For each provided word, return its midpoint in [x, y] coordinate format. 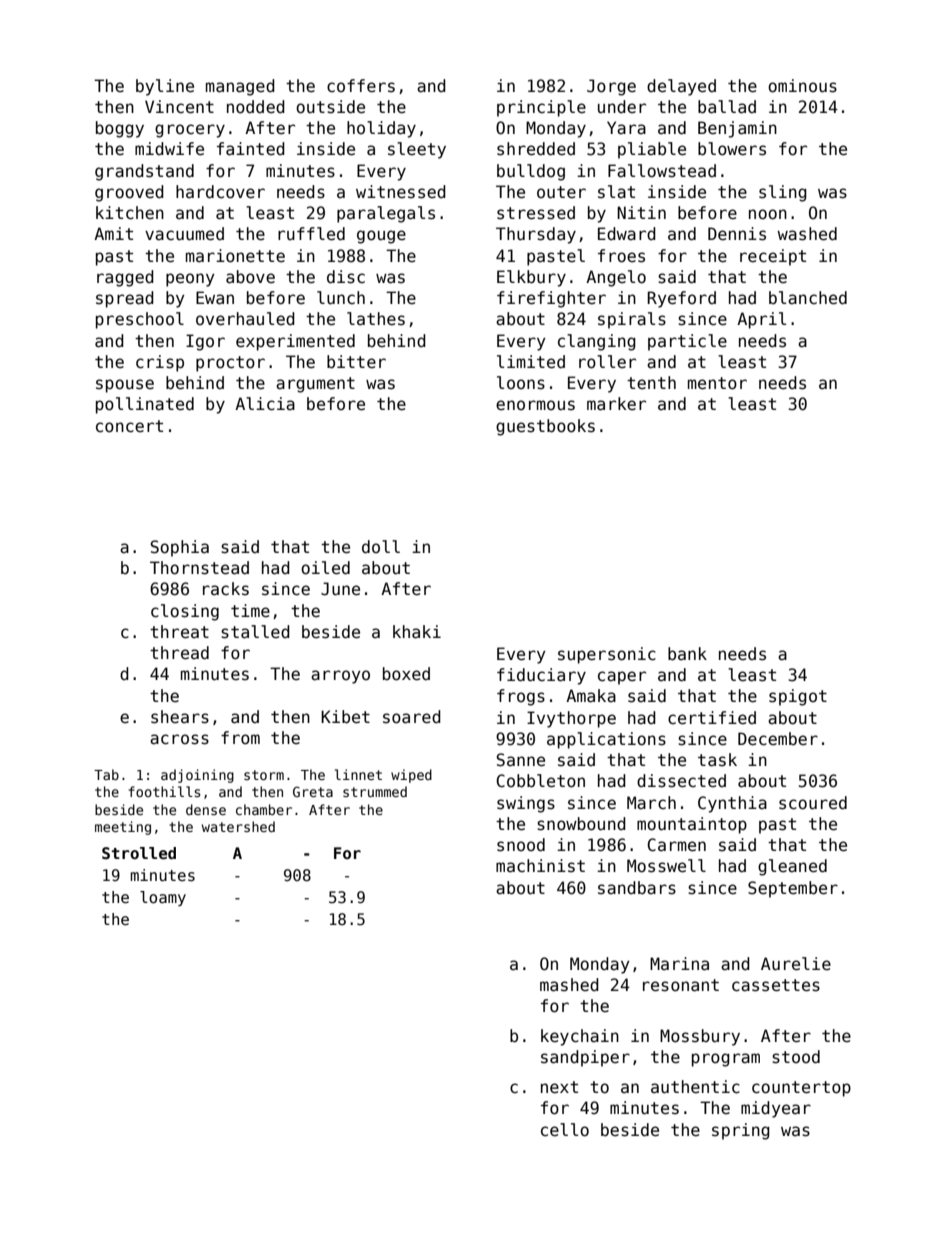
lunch [341, 298]
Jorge [611, 87]
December [778, 739]
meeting [123, 828]
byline [165, 87]
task [717, 760]
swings [526, 804]
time [250, 611]
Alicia [265, 404]
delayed [681, 87]
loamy [163, 898]
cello [565, 1130]
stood [796, 1057]
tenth [651, 382]
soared [412, 717]
